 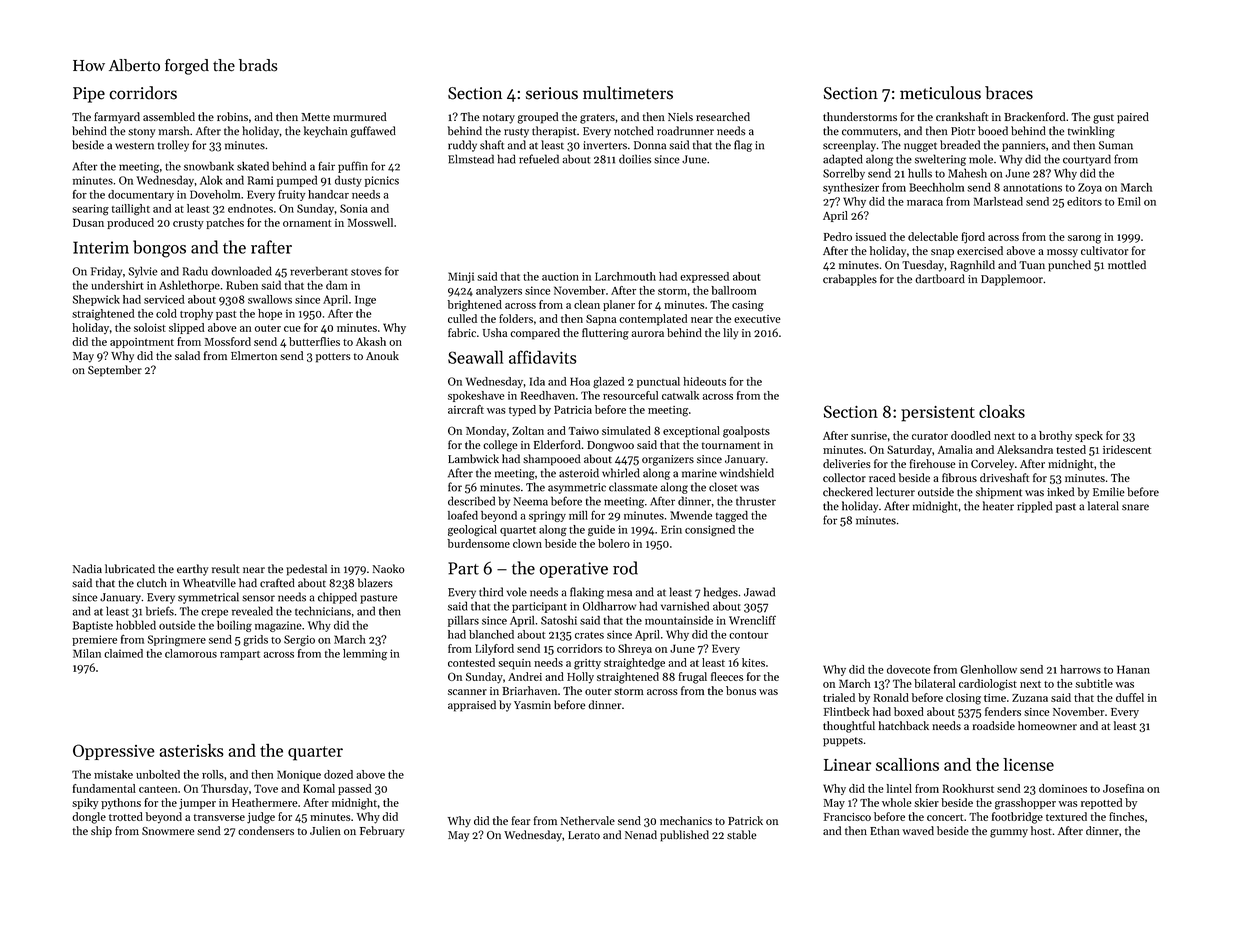 I want to click on hedges, so click(x=721, y=593).
